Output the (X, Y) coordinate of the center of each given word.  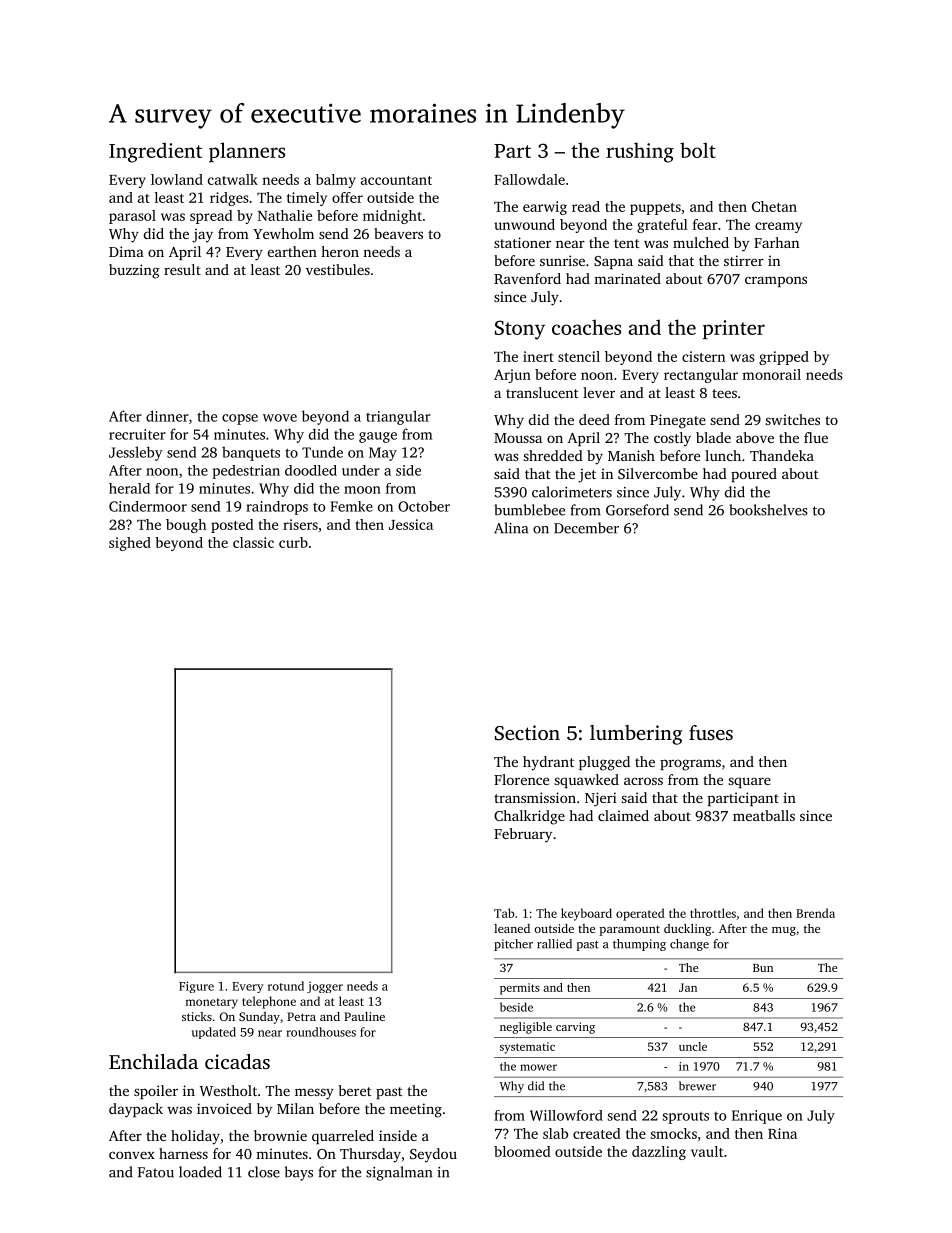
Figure (196, 987)
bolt (698, 150)
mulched (701, 242)
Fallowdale (529, 179)
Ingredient (155, 152)
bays (299, 1173)
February (523, 835)
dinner (167, 416)
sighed (130, 544)
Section (527, 733)
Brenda (815, 913)
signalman (399, 1173)
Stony (520, 330)
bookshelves (768, 510)
